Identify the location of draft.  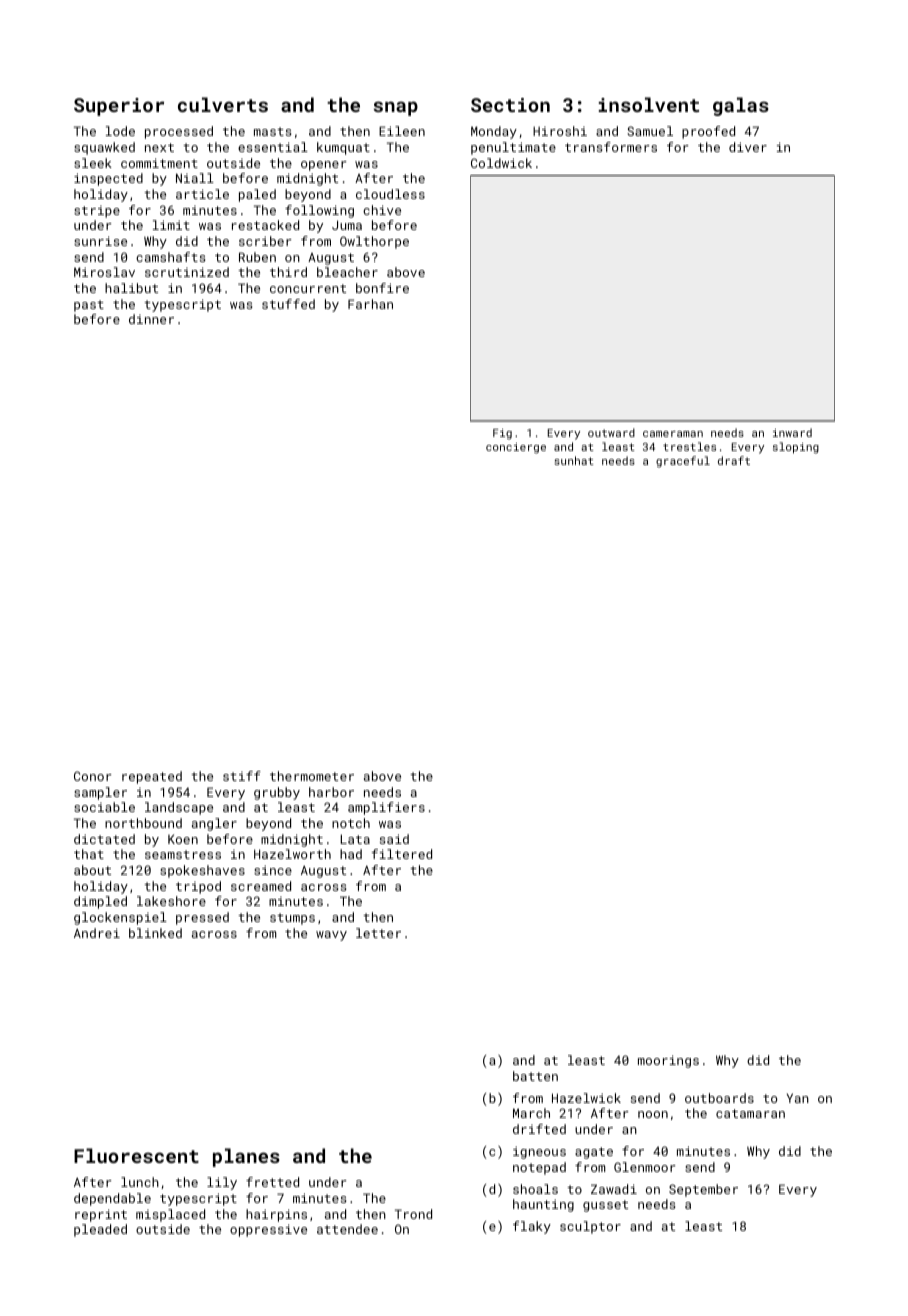
(734, 460).
